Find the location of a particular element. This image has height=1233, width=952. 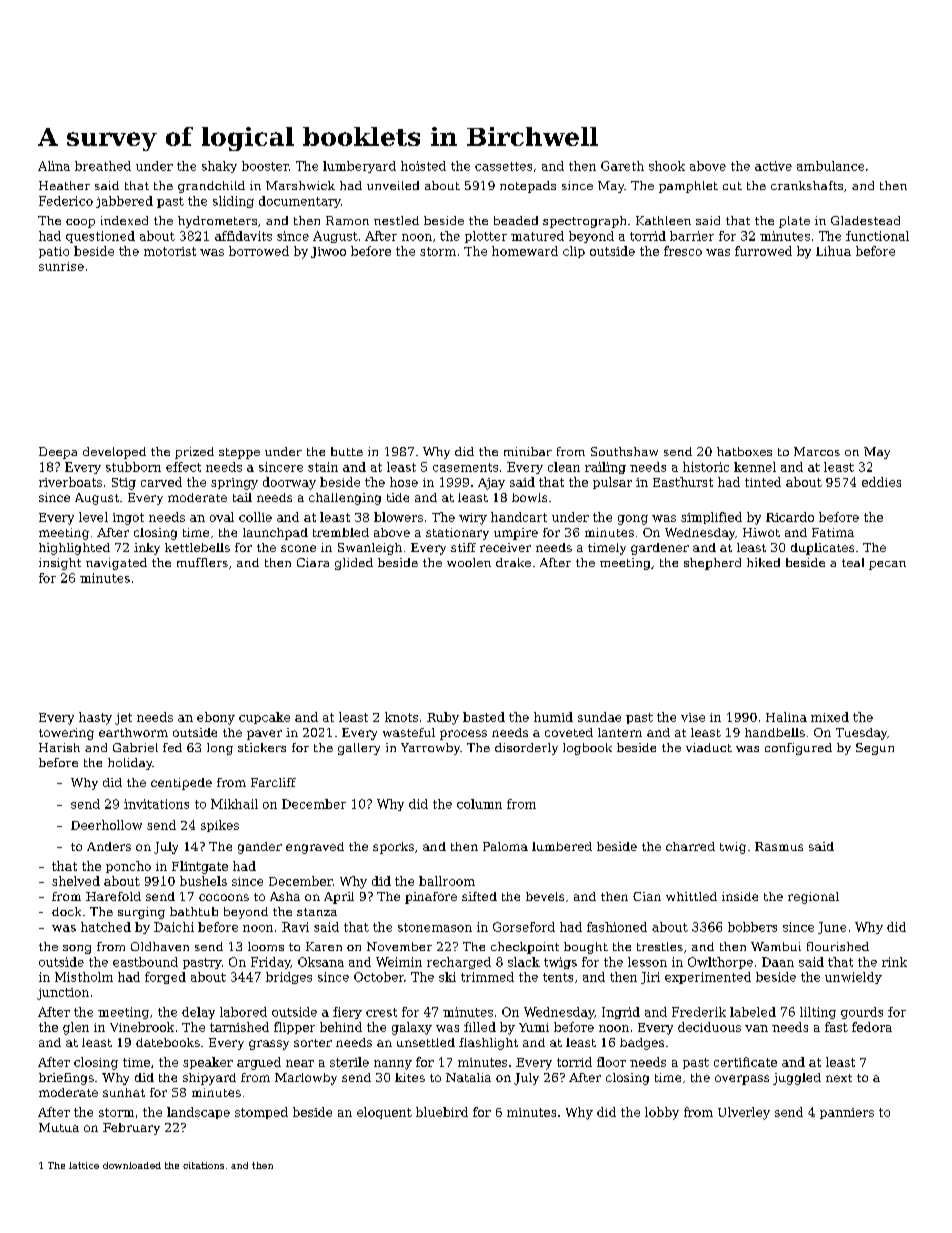

cupcake is located at coordinates (264, 718).
